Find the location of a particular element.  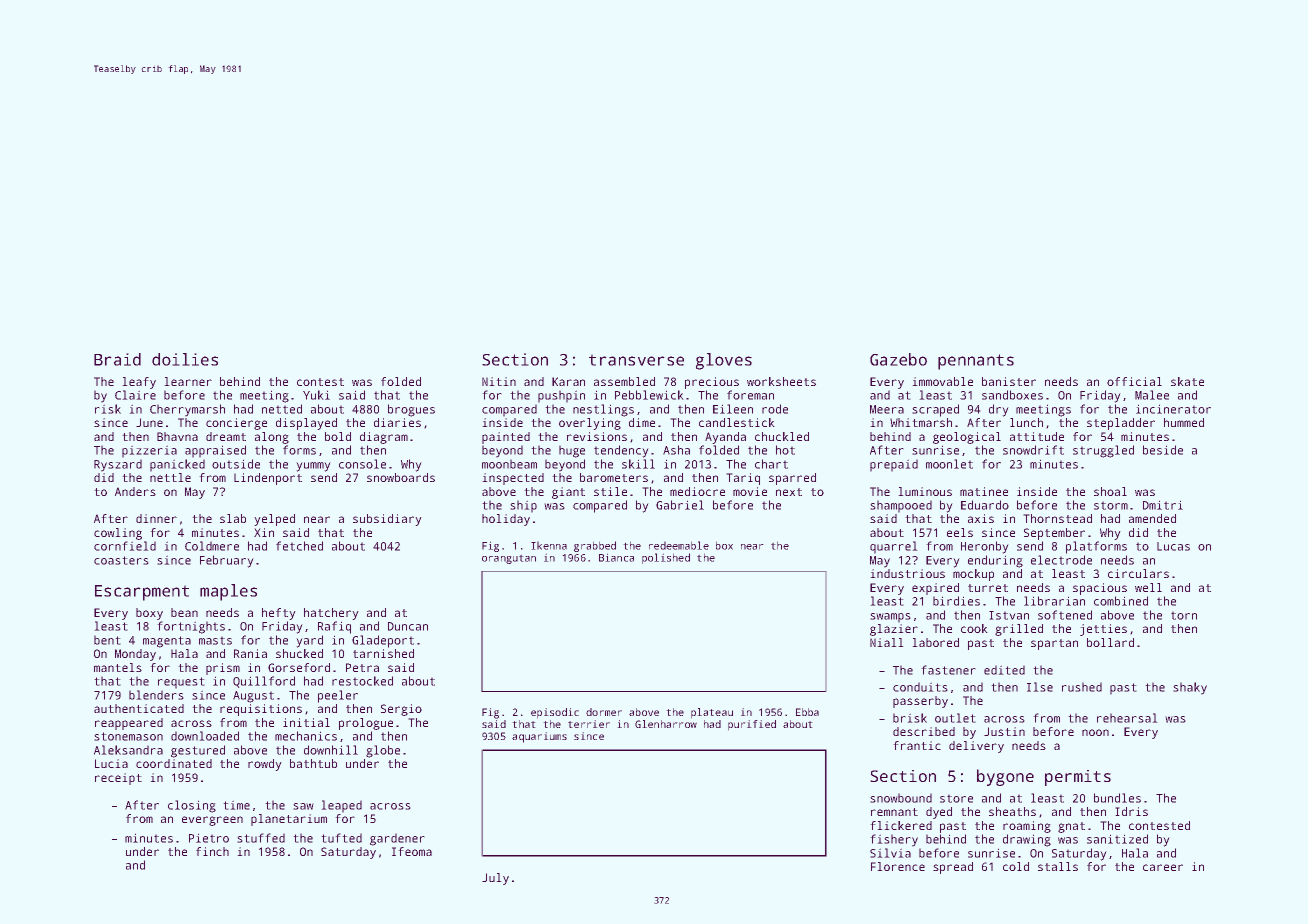

bent is located at coordinates (107, 640).
